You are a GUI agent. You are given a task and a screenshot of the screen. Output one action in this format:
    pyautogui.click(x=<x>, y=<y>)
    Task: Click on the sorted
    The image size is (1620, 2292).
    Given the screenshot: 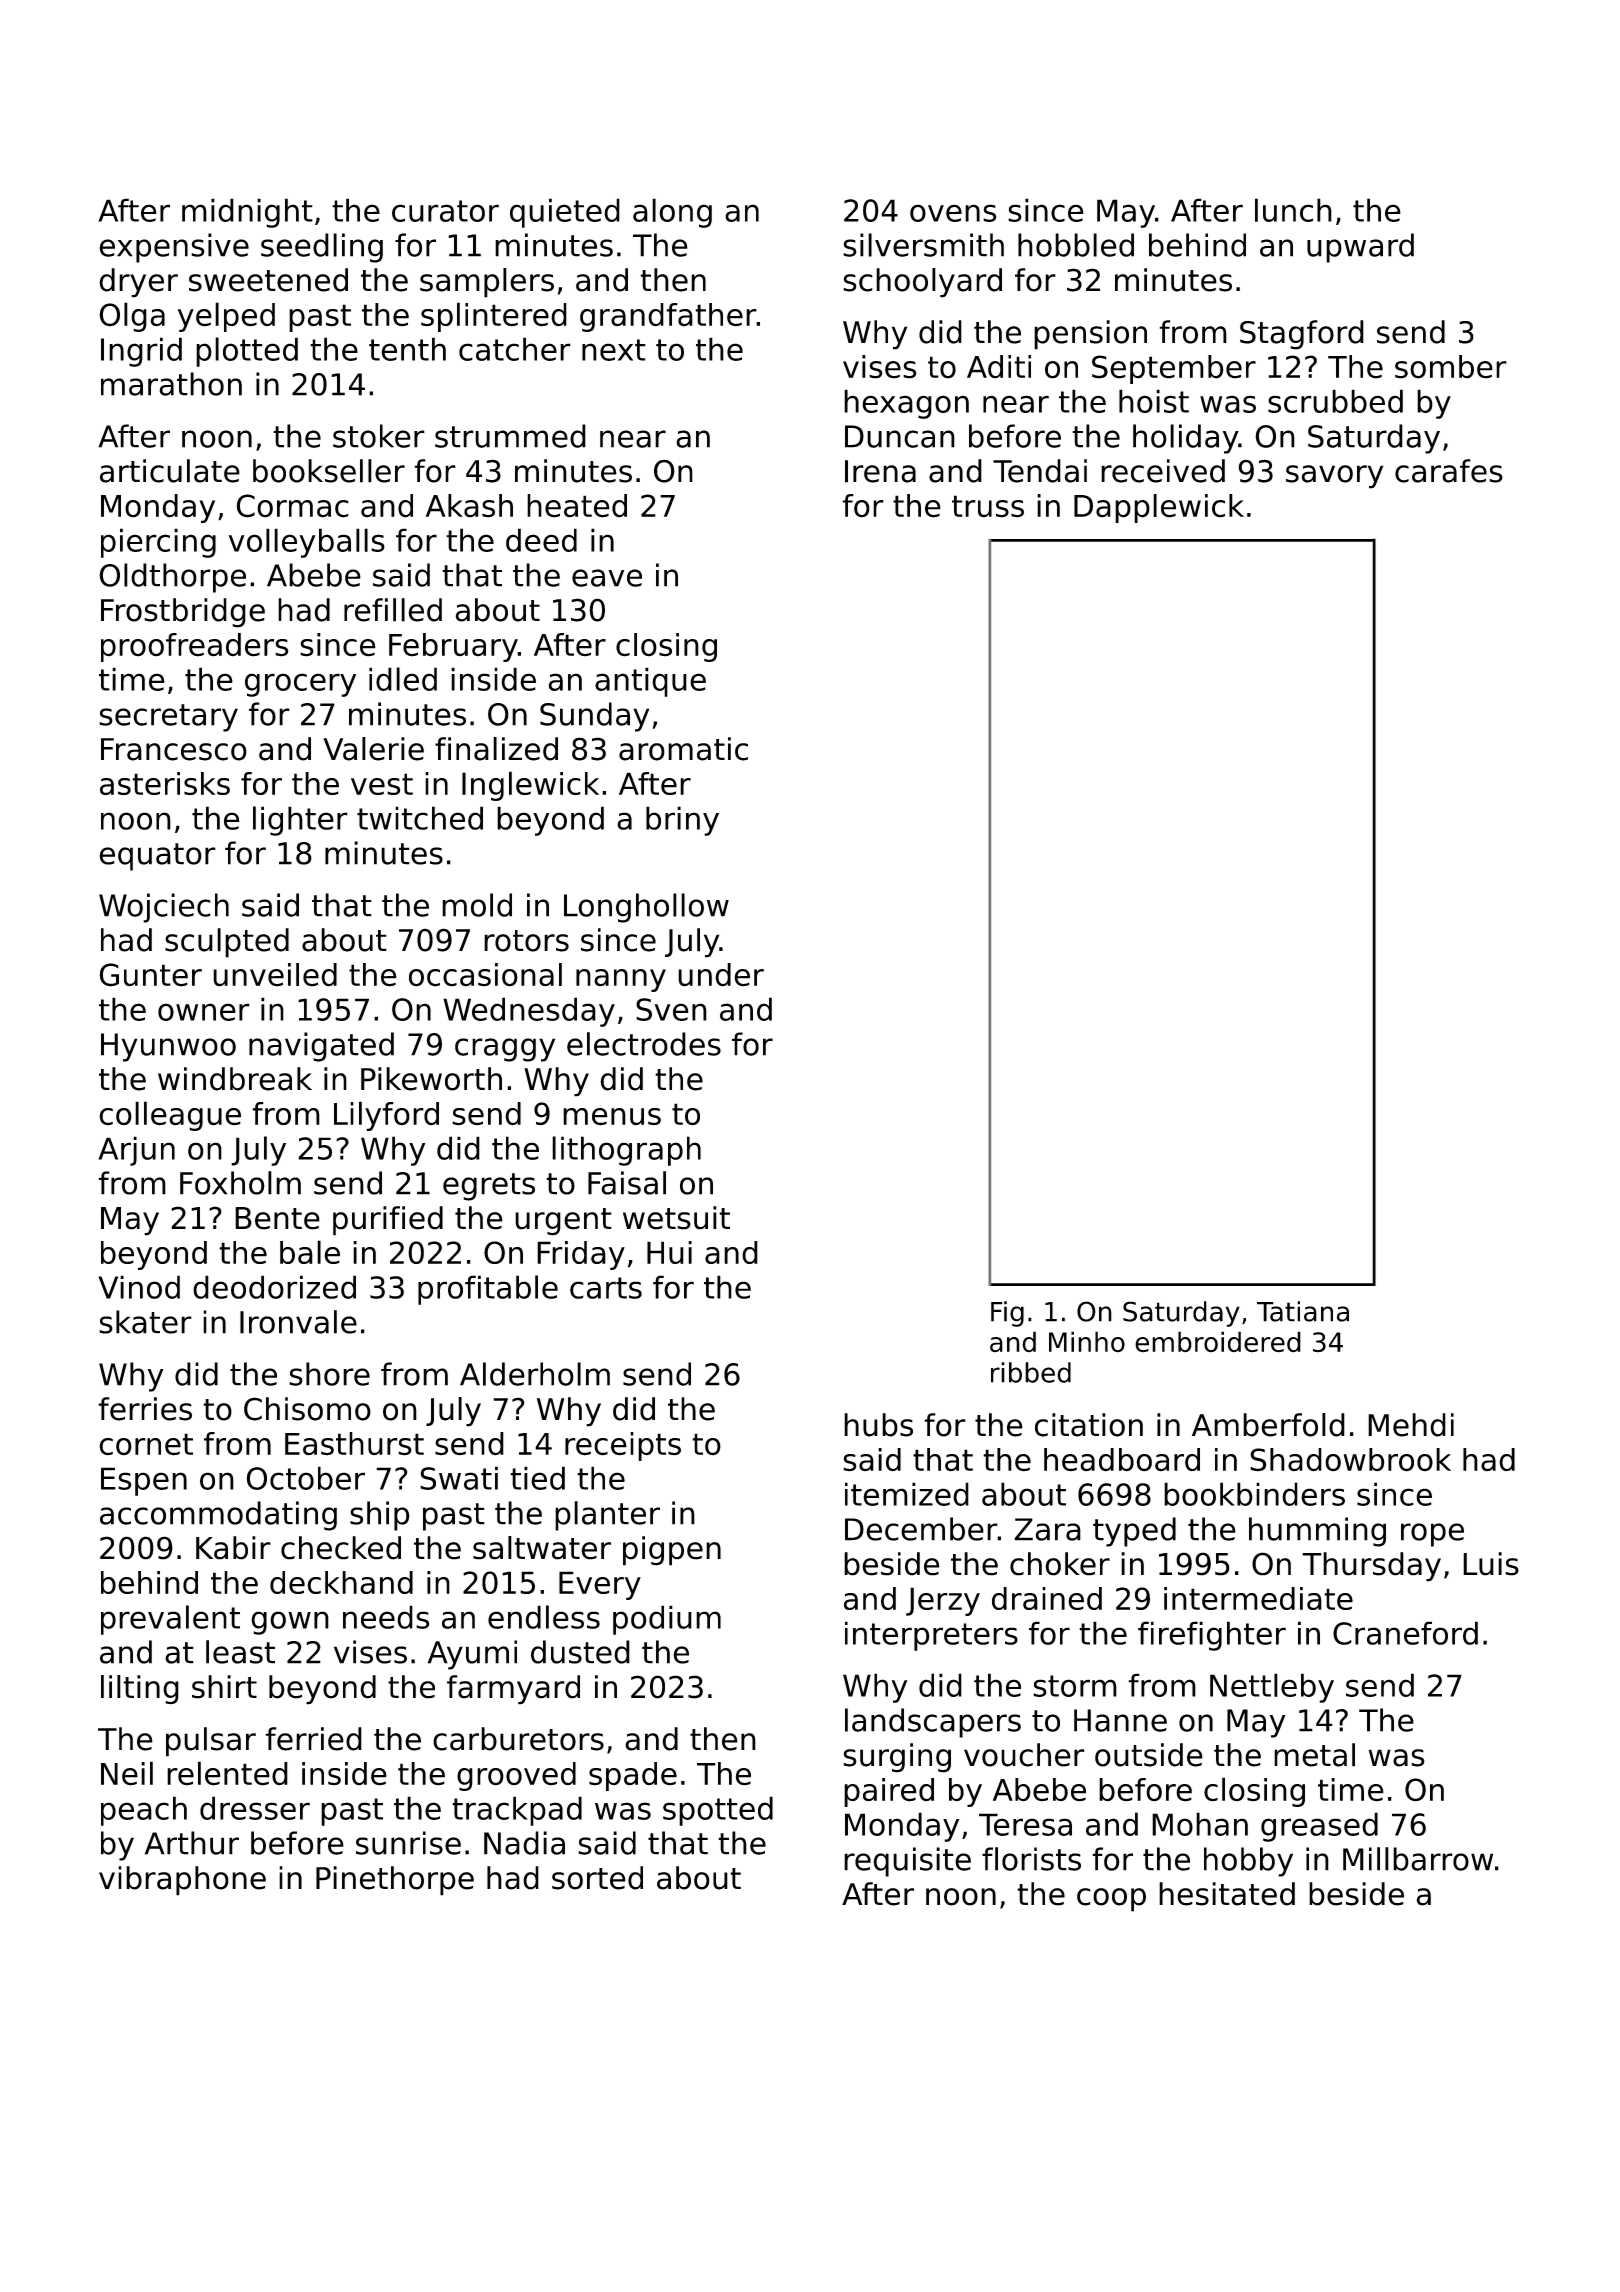 What is the action you would take?
    pyautogui.click(x=597, y=1878)
